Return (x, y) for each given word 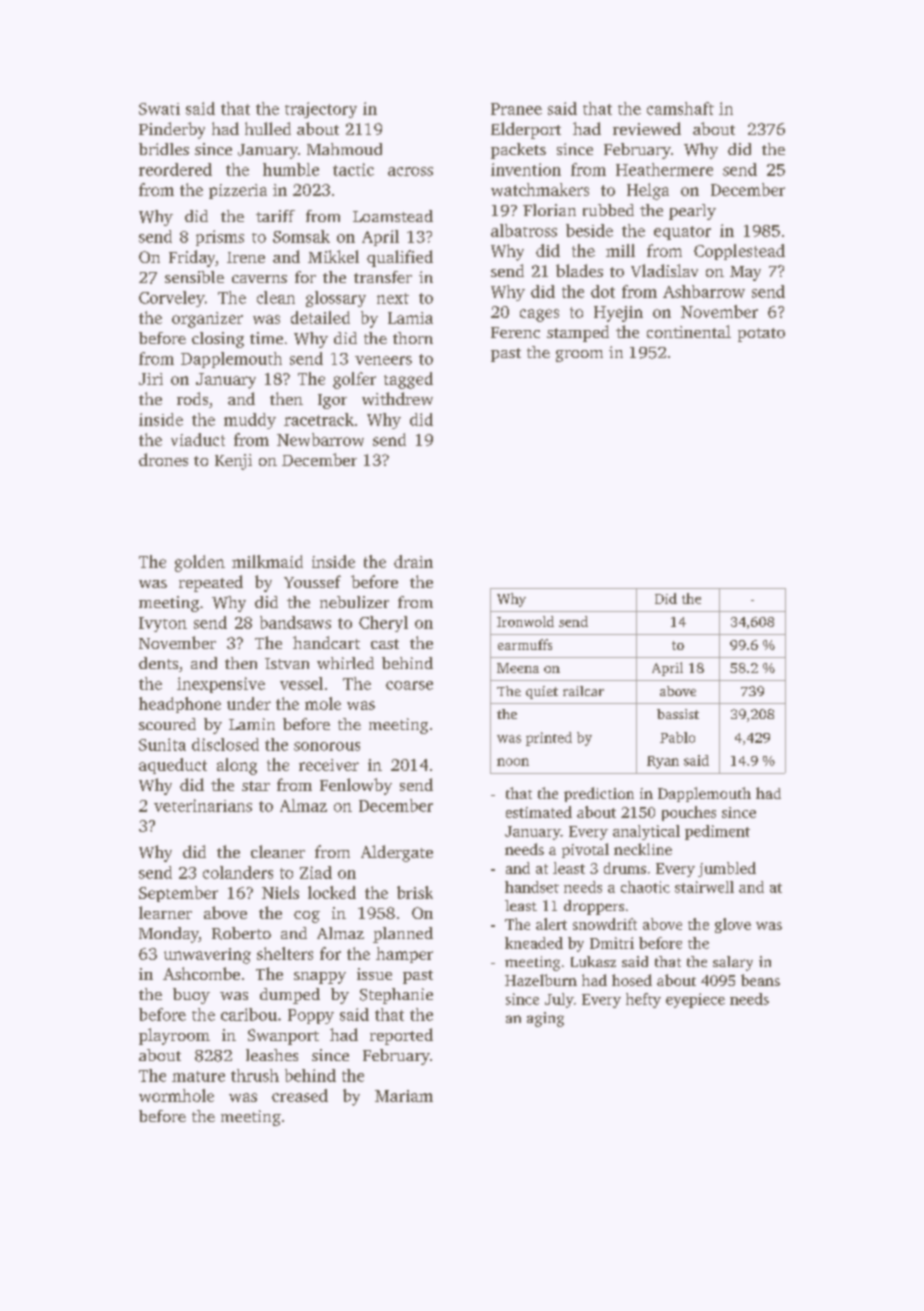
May (745, 273)
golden (200, 563)
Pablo (677, 737)
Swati (159, 109)
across (410, 171)
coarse (409, 685)
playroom (174, 1036)
